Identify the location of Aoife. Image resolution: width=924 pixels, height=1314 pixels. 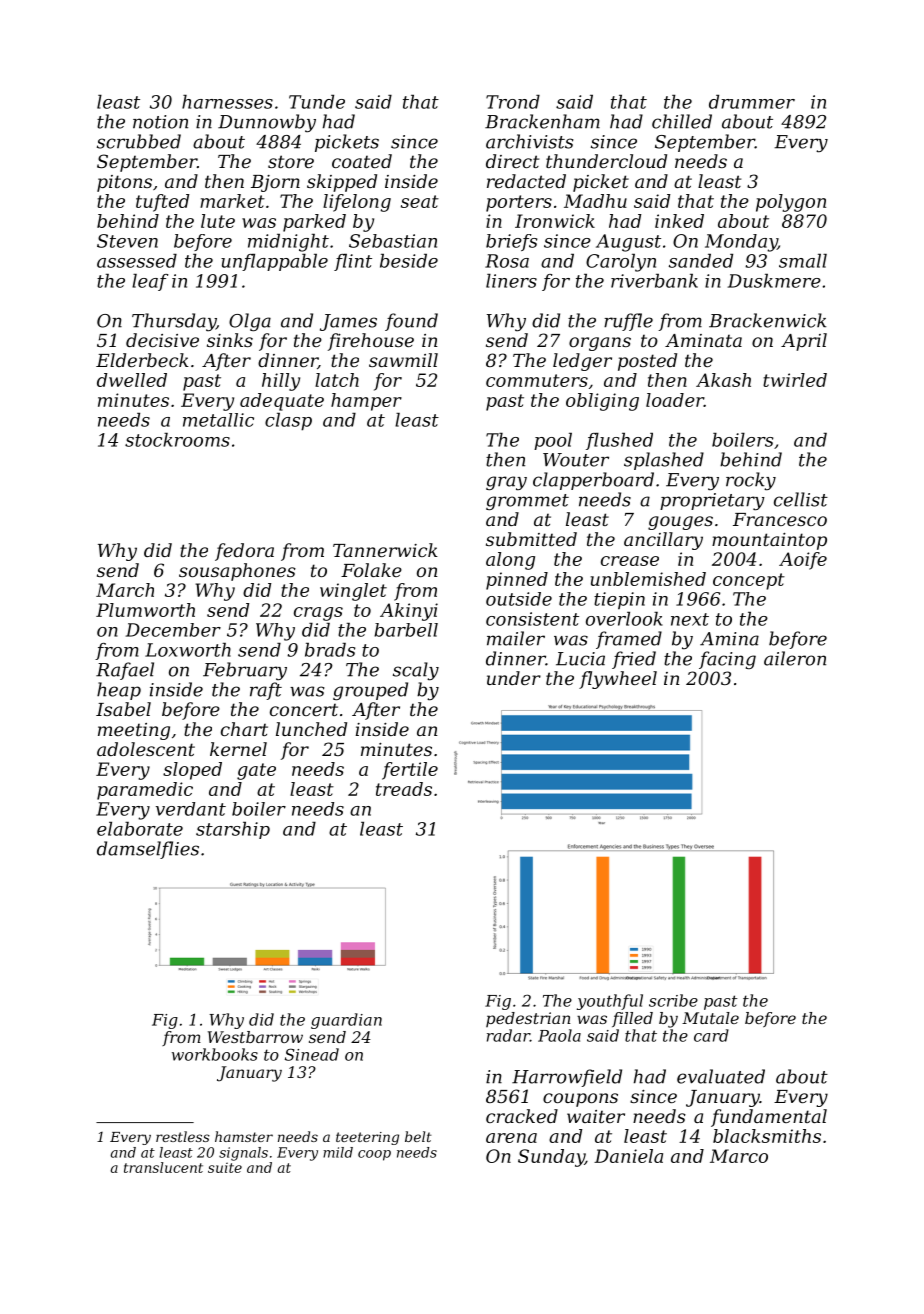
(803, 561).
